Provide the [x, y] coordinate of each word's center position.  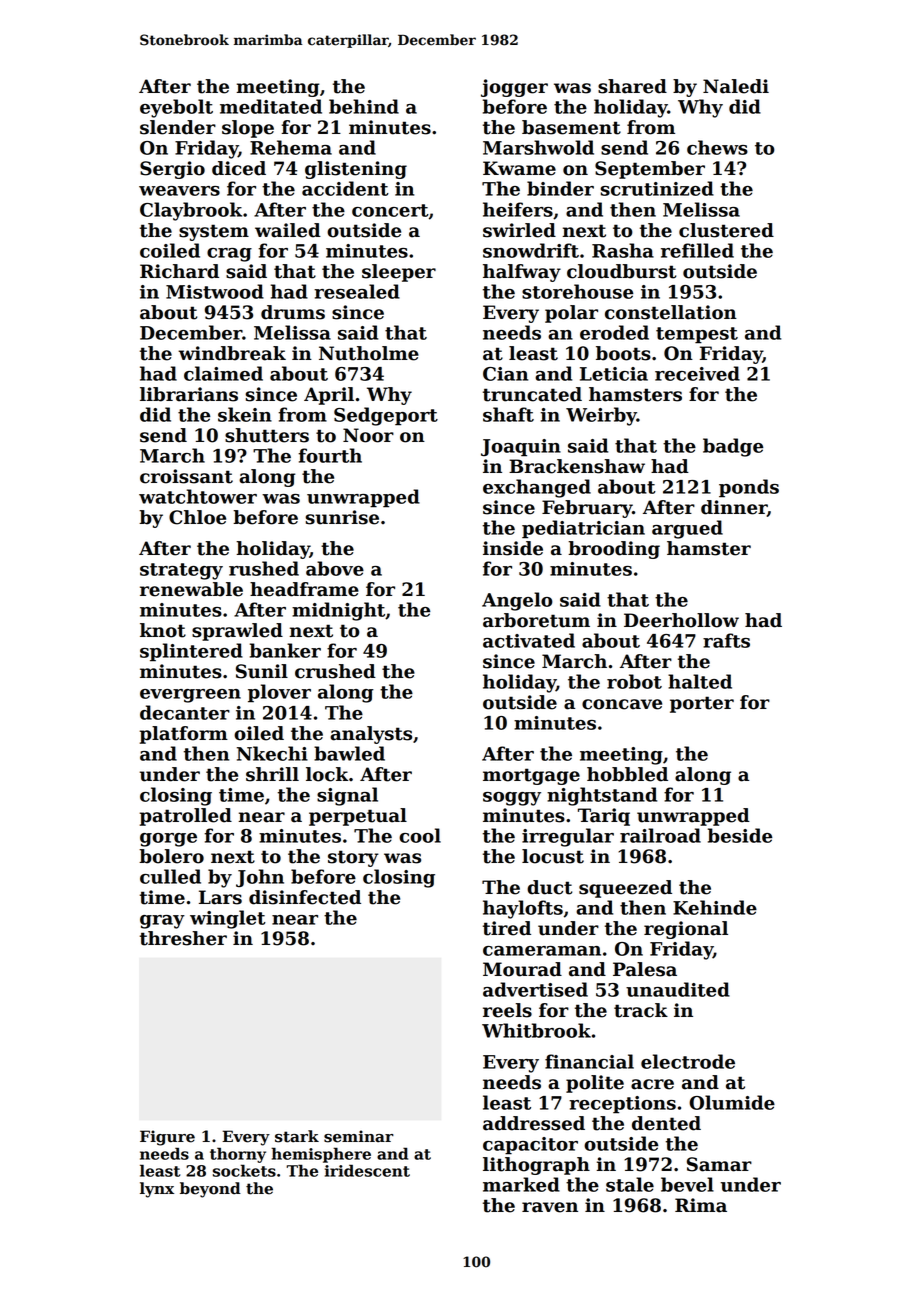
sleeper [399, 273]
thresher [183, 938]
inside [513, 548]
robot [634, 681]
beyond [210, 1190]
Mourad [522, 969]
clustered [726, 230]
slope [248, 129]
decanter [185, 712]
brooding [614, 550]
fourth [330, 455]
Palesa [645, 969]
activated [529, 640]
